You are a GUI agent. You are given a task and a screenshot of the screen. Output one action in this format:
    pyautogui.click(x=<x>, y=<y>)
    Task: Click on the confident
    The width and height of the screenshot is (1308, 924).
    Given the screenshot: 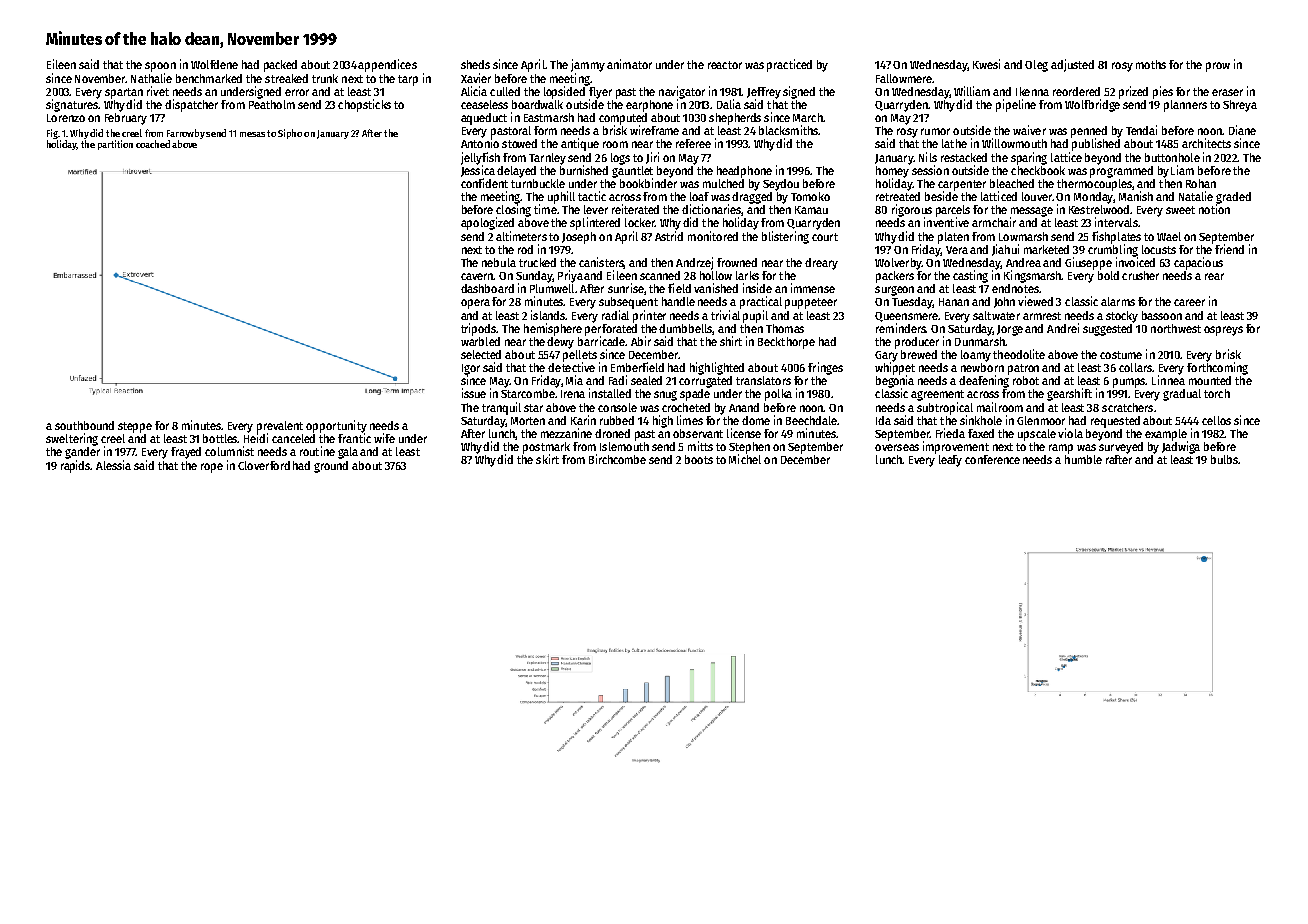 What is the action you would take?
    pyautogui.click(x=484, y=183)
